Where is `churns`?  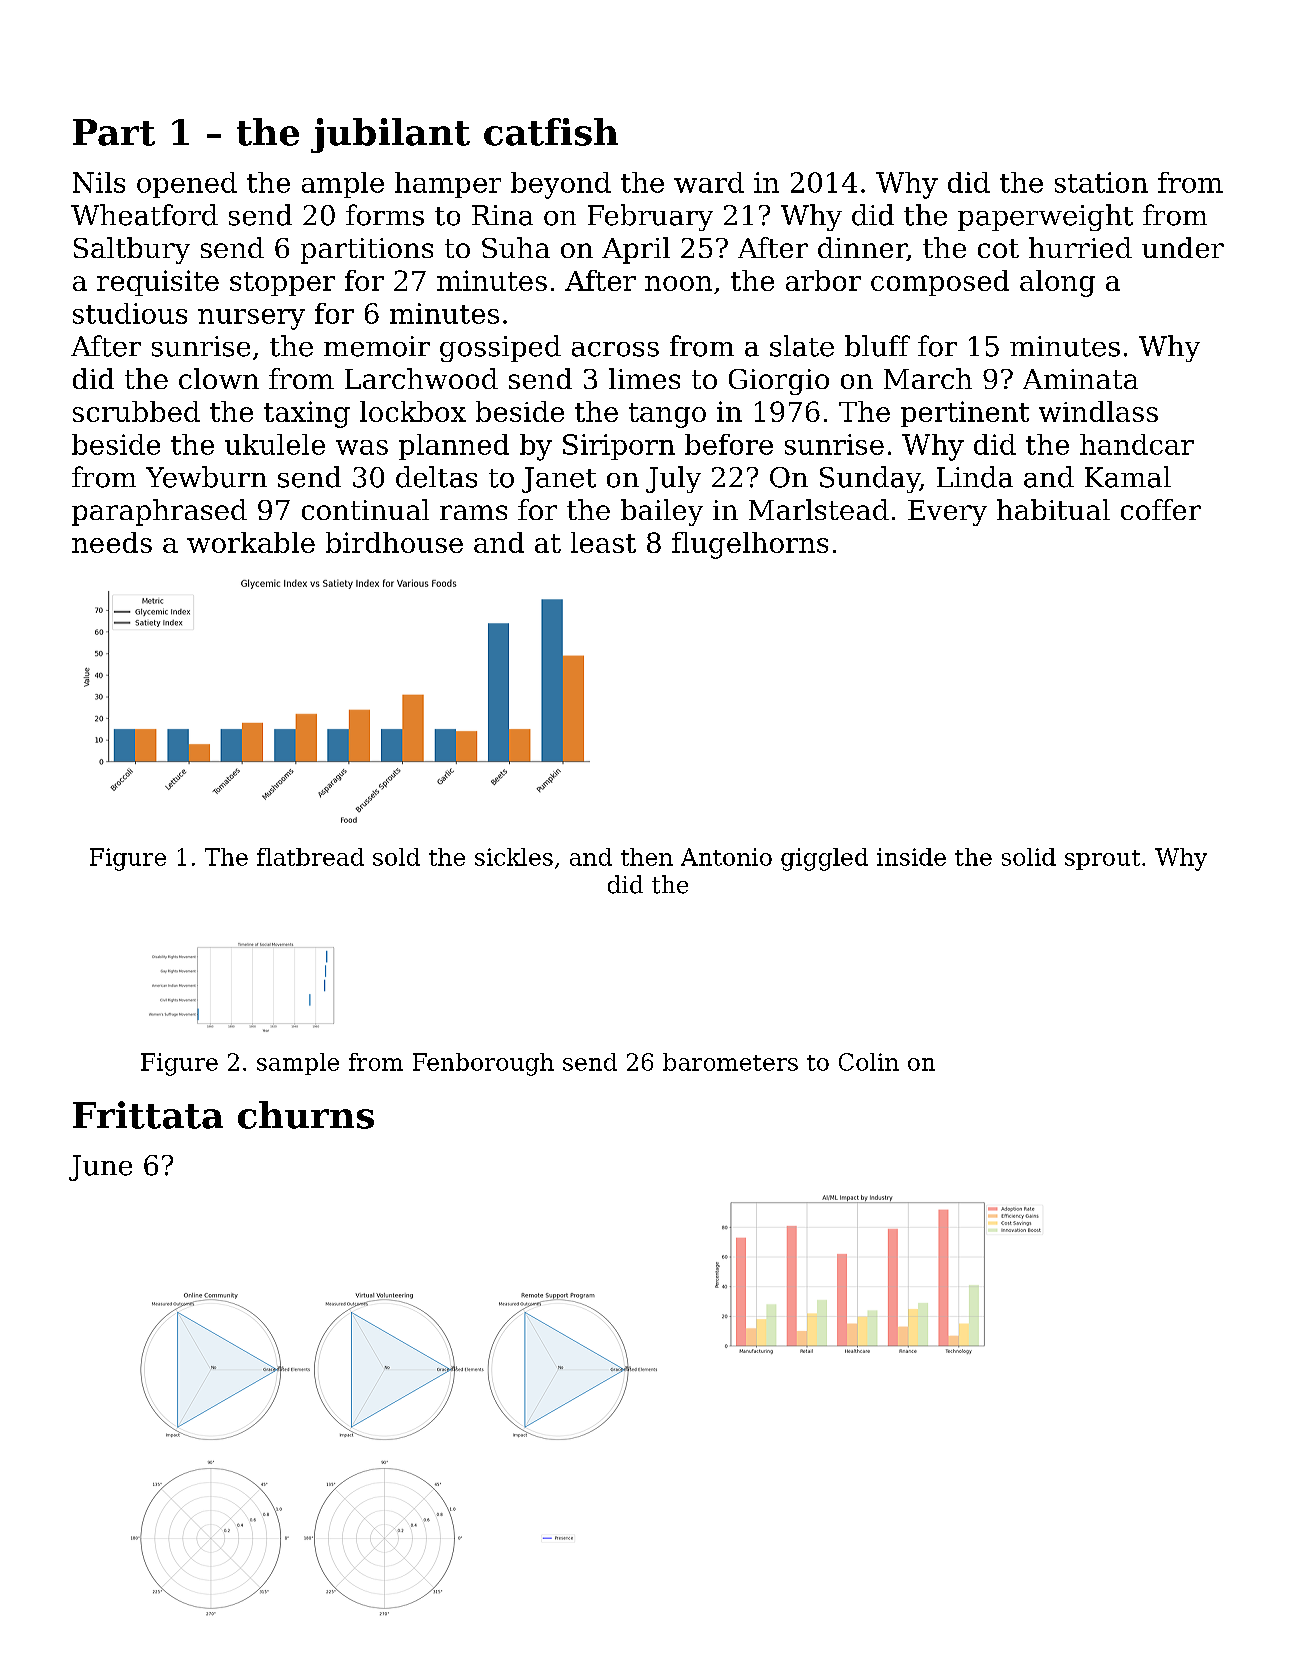
churns is located at coordinates (306, 1115).
